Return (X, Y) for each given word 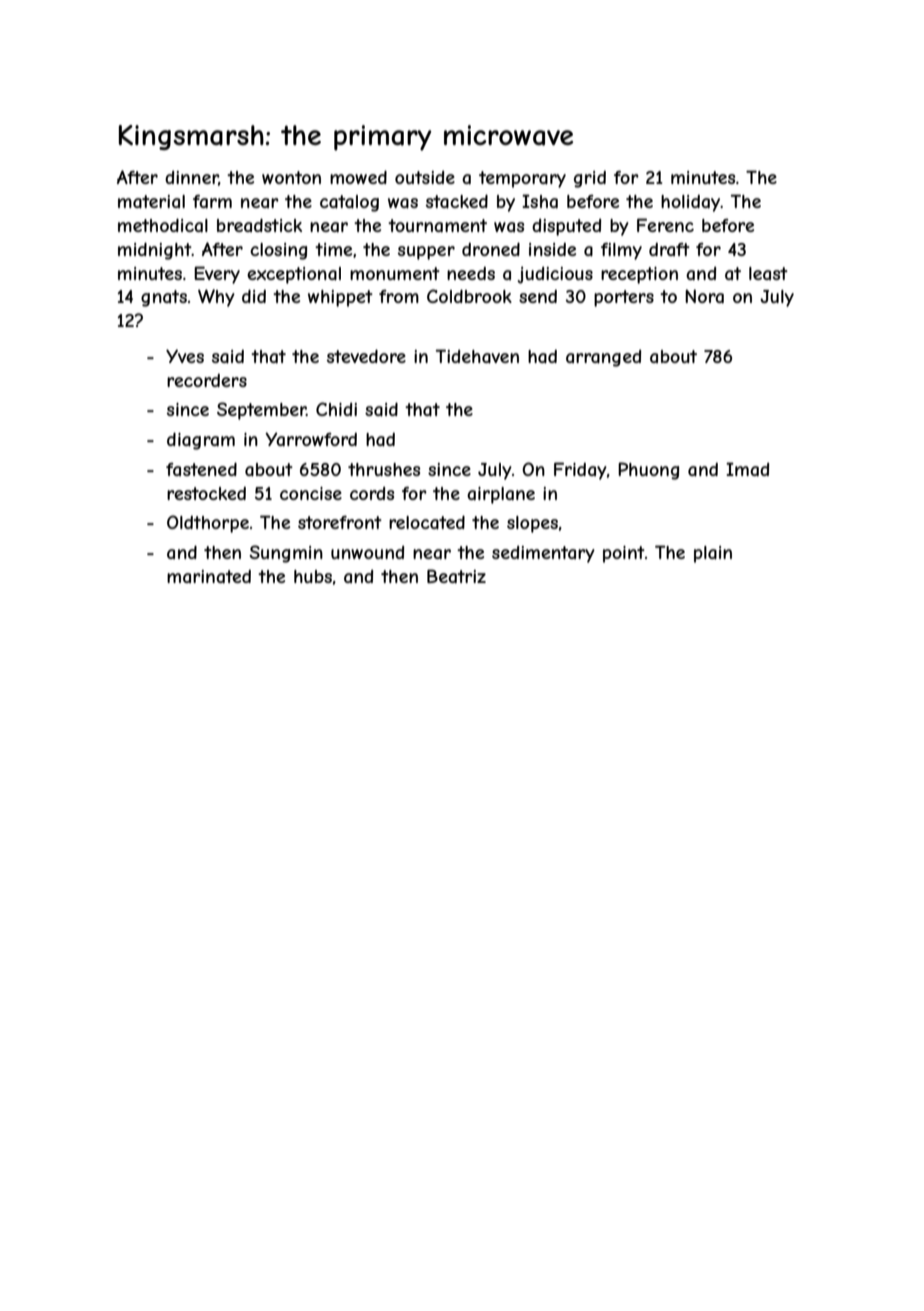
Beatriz (456, 576)
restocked (206, 493)
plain (713, 554)
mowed (358, 177)
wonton (291, 177)
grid (590, 179)
